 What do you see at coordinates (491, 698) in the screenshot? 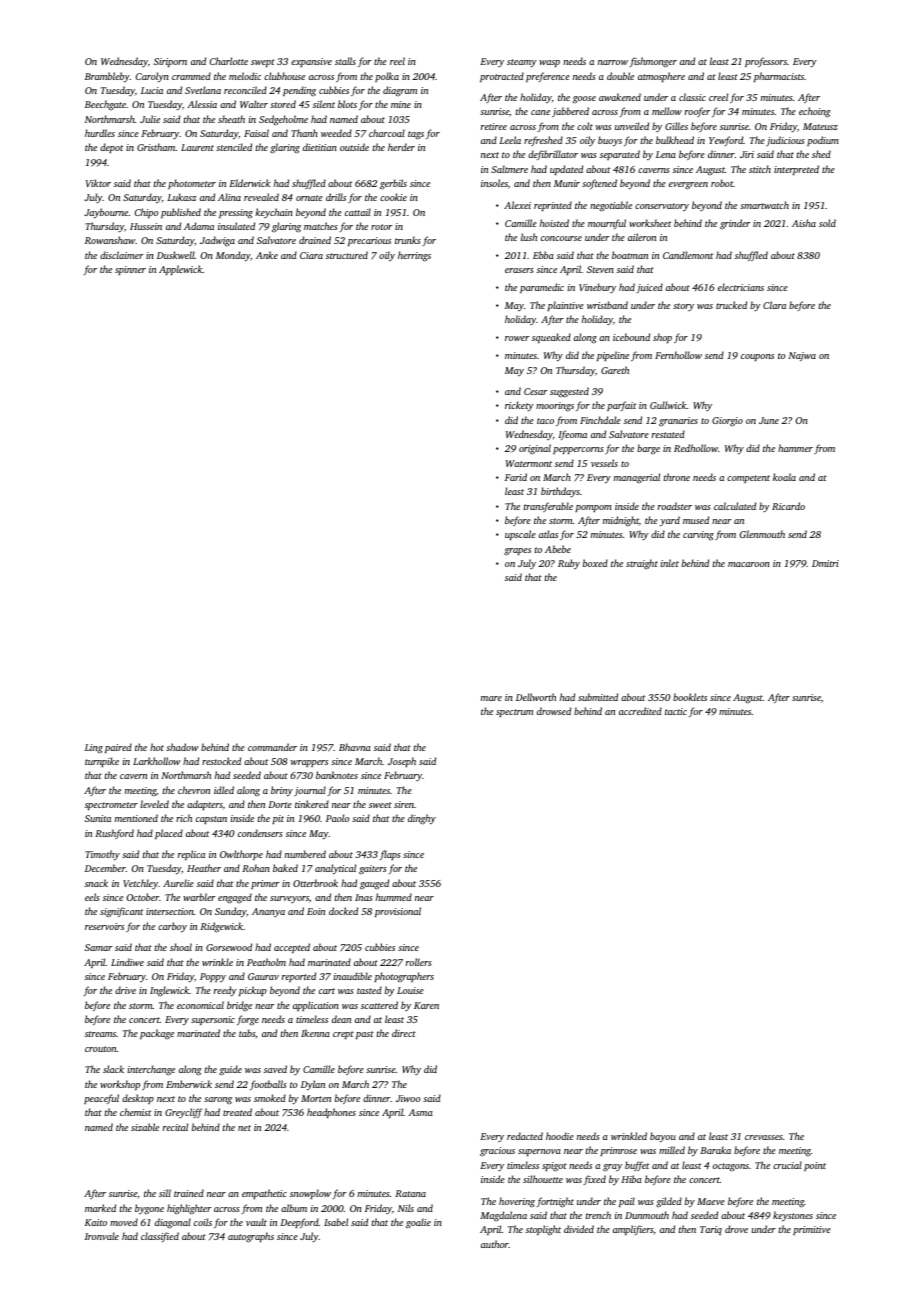
I see `mare` at bounding box center [491, 698].
